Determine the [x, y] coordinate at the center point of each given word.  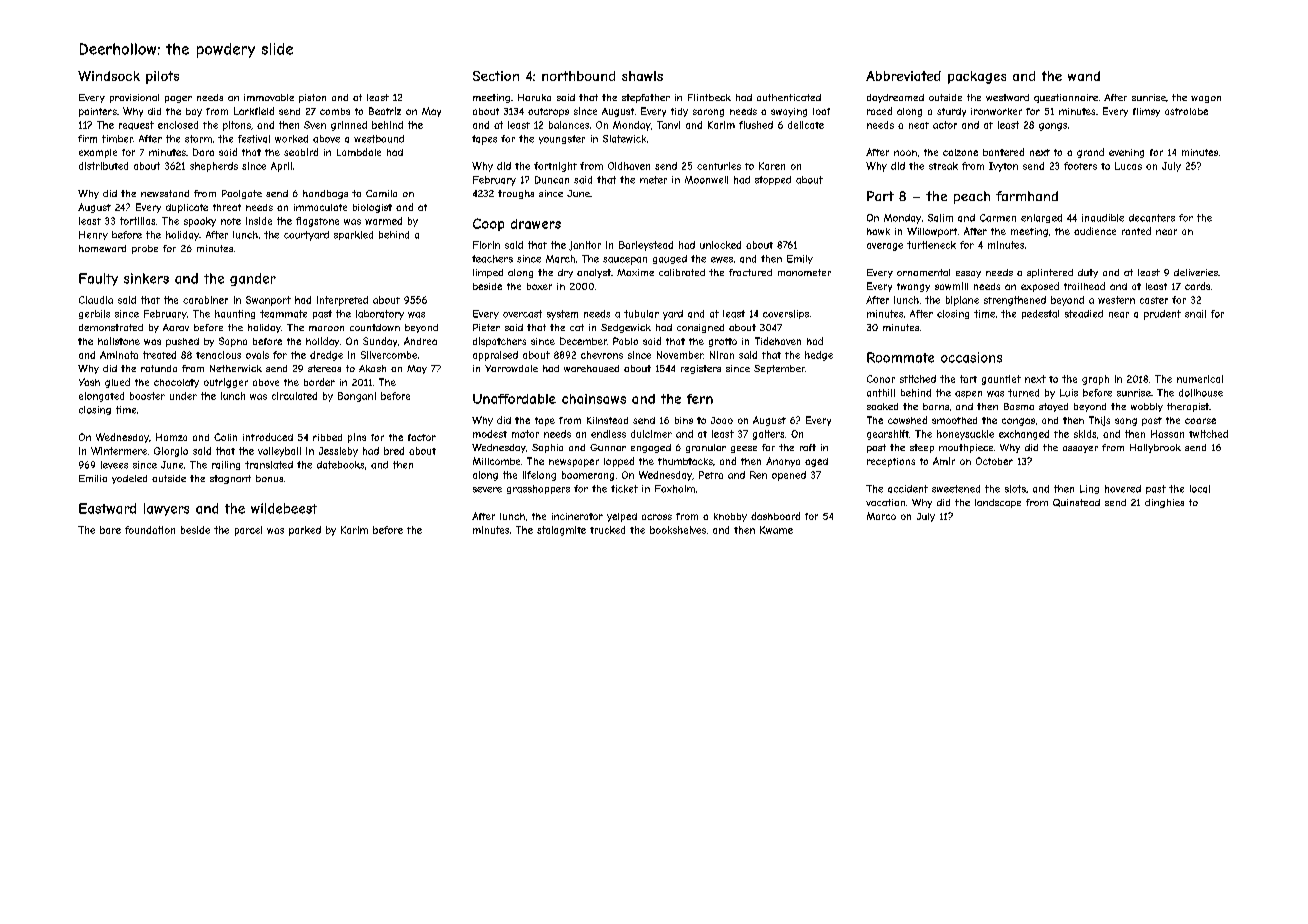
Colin [225, 437]
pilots [162, 77]
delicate [806, 125]
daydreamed [895, 98]
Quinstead [1076, 503]
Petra [711, 475]
